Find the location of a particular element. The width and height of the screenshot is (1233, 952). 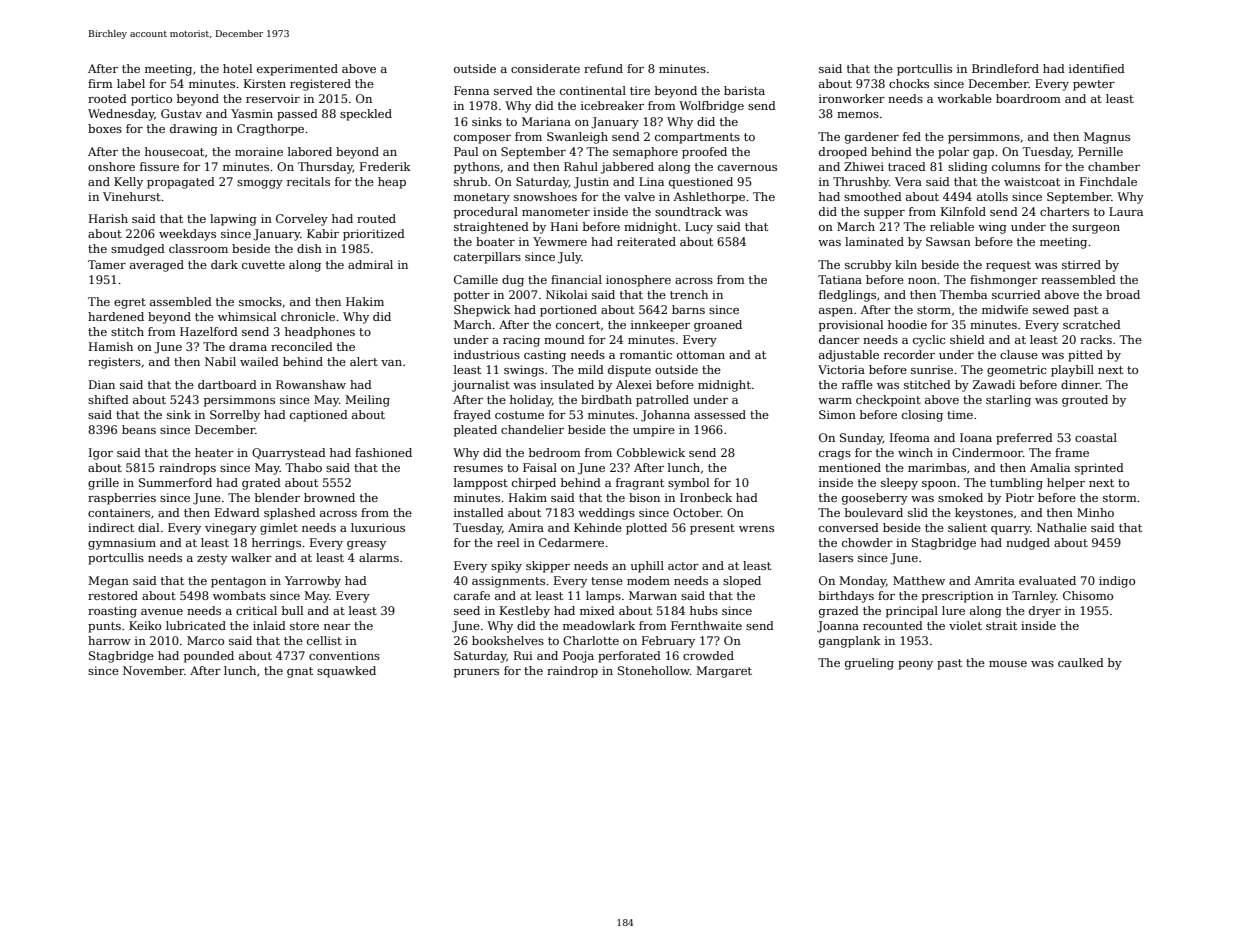

installed is located at coordinates (479, 512).
